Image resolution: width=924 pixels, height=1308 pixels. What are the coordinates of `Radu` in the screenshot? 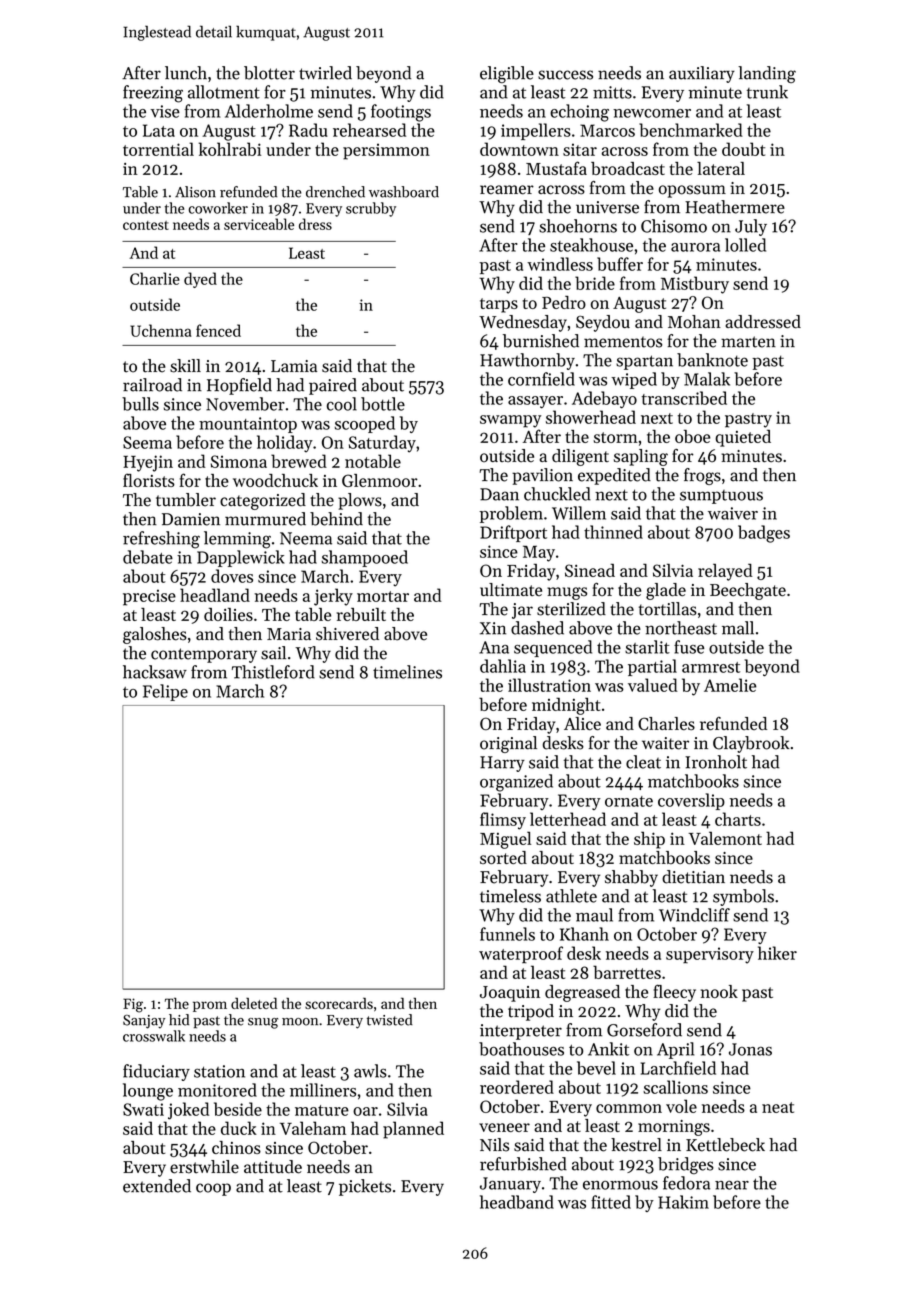 It's located at (308, 130).
